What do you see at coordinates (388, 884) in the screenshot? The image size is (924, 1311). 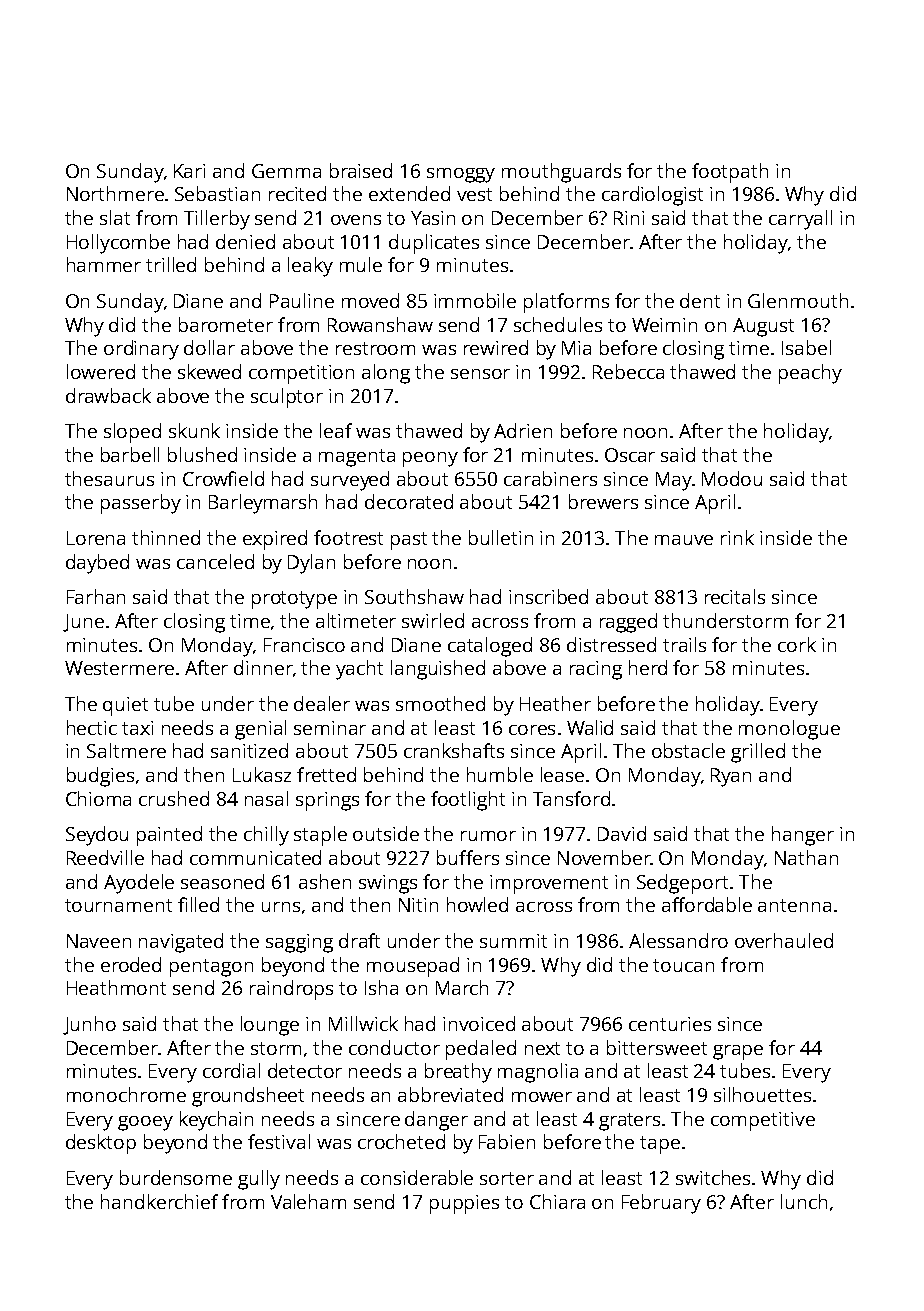 I see `swings` at bounding box center [388, 884].
